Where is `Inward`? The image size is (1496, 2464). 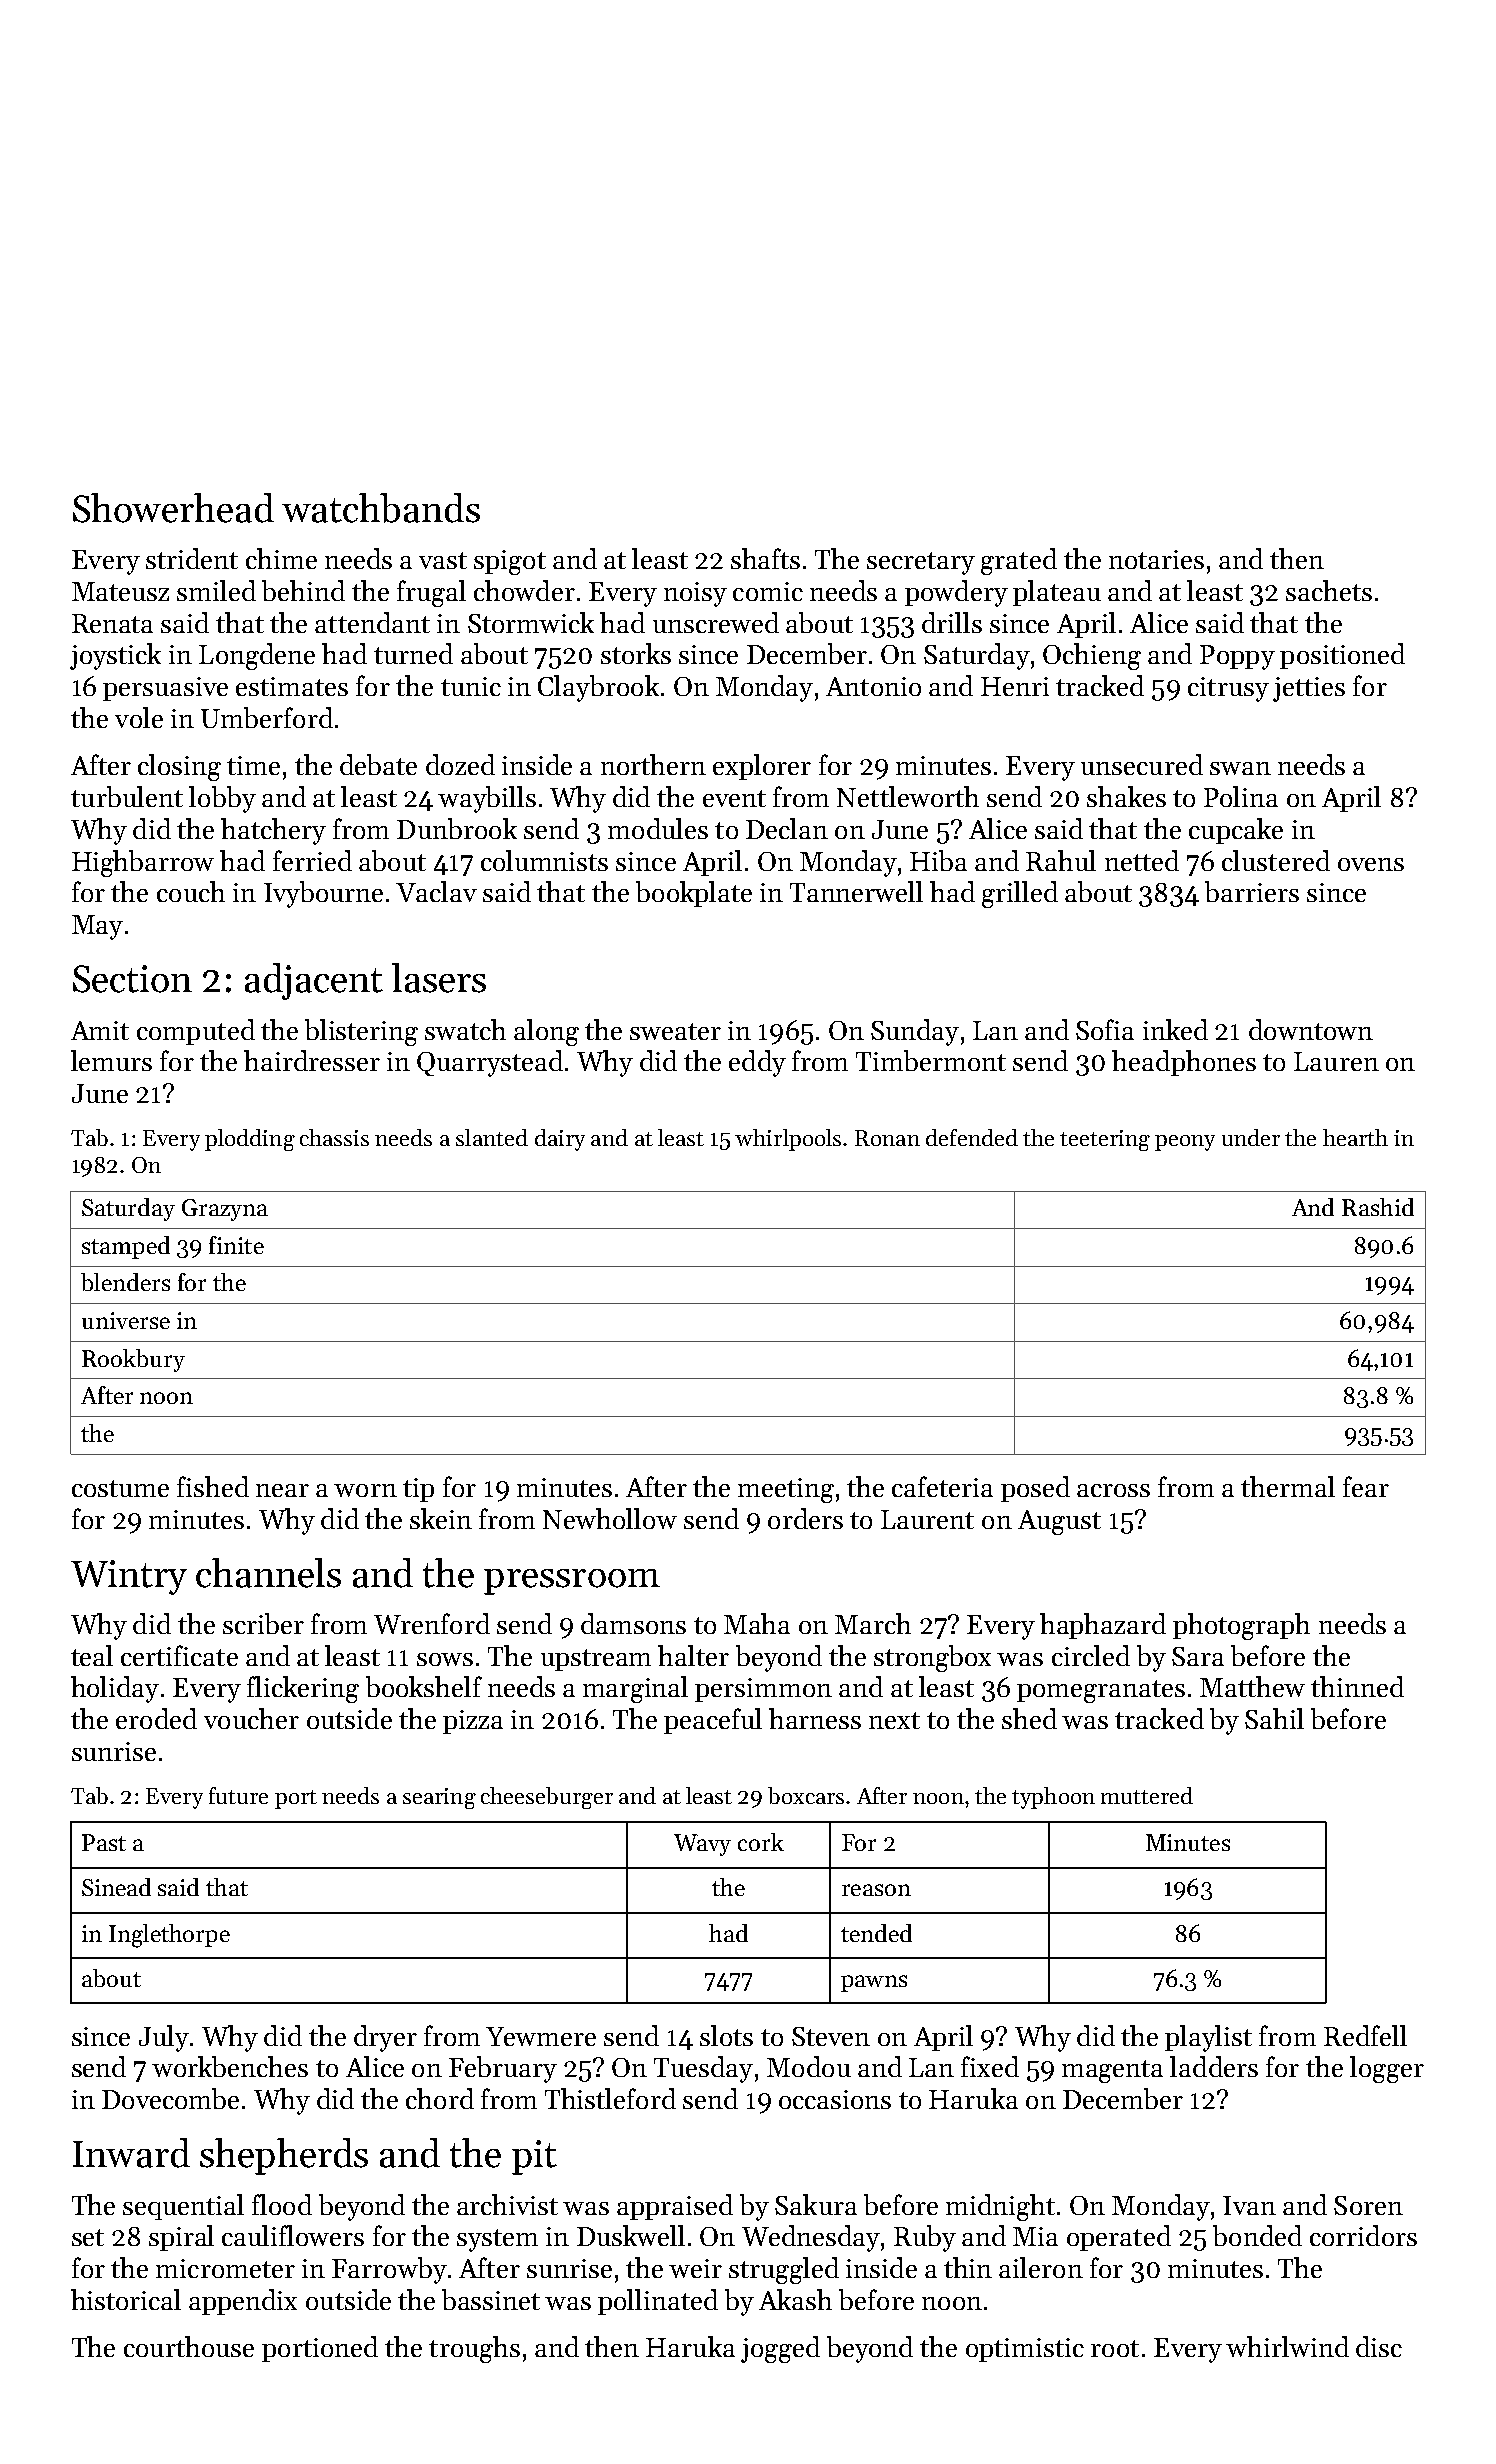
Inward is located at coordinates (131, 2153).
